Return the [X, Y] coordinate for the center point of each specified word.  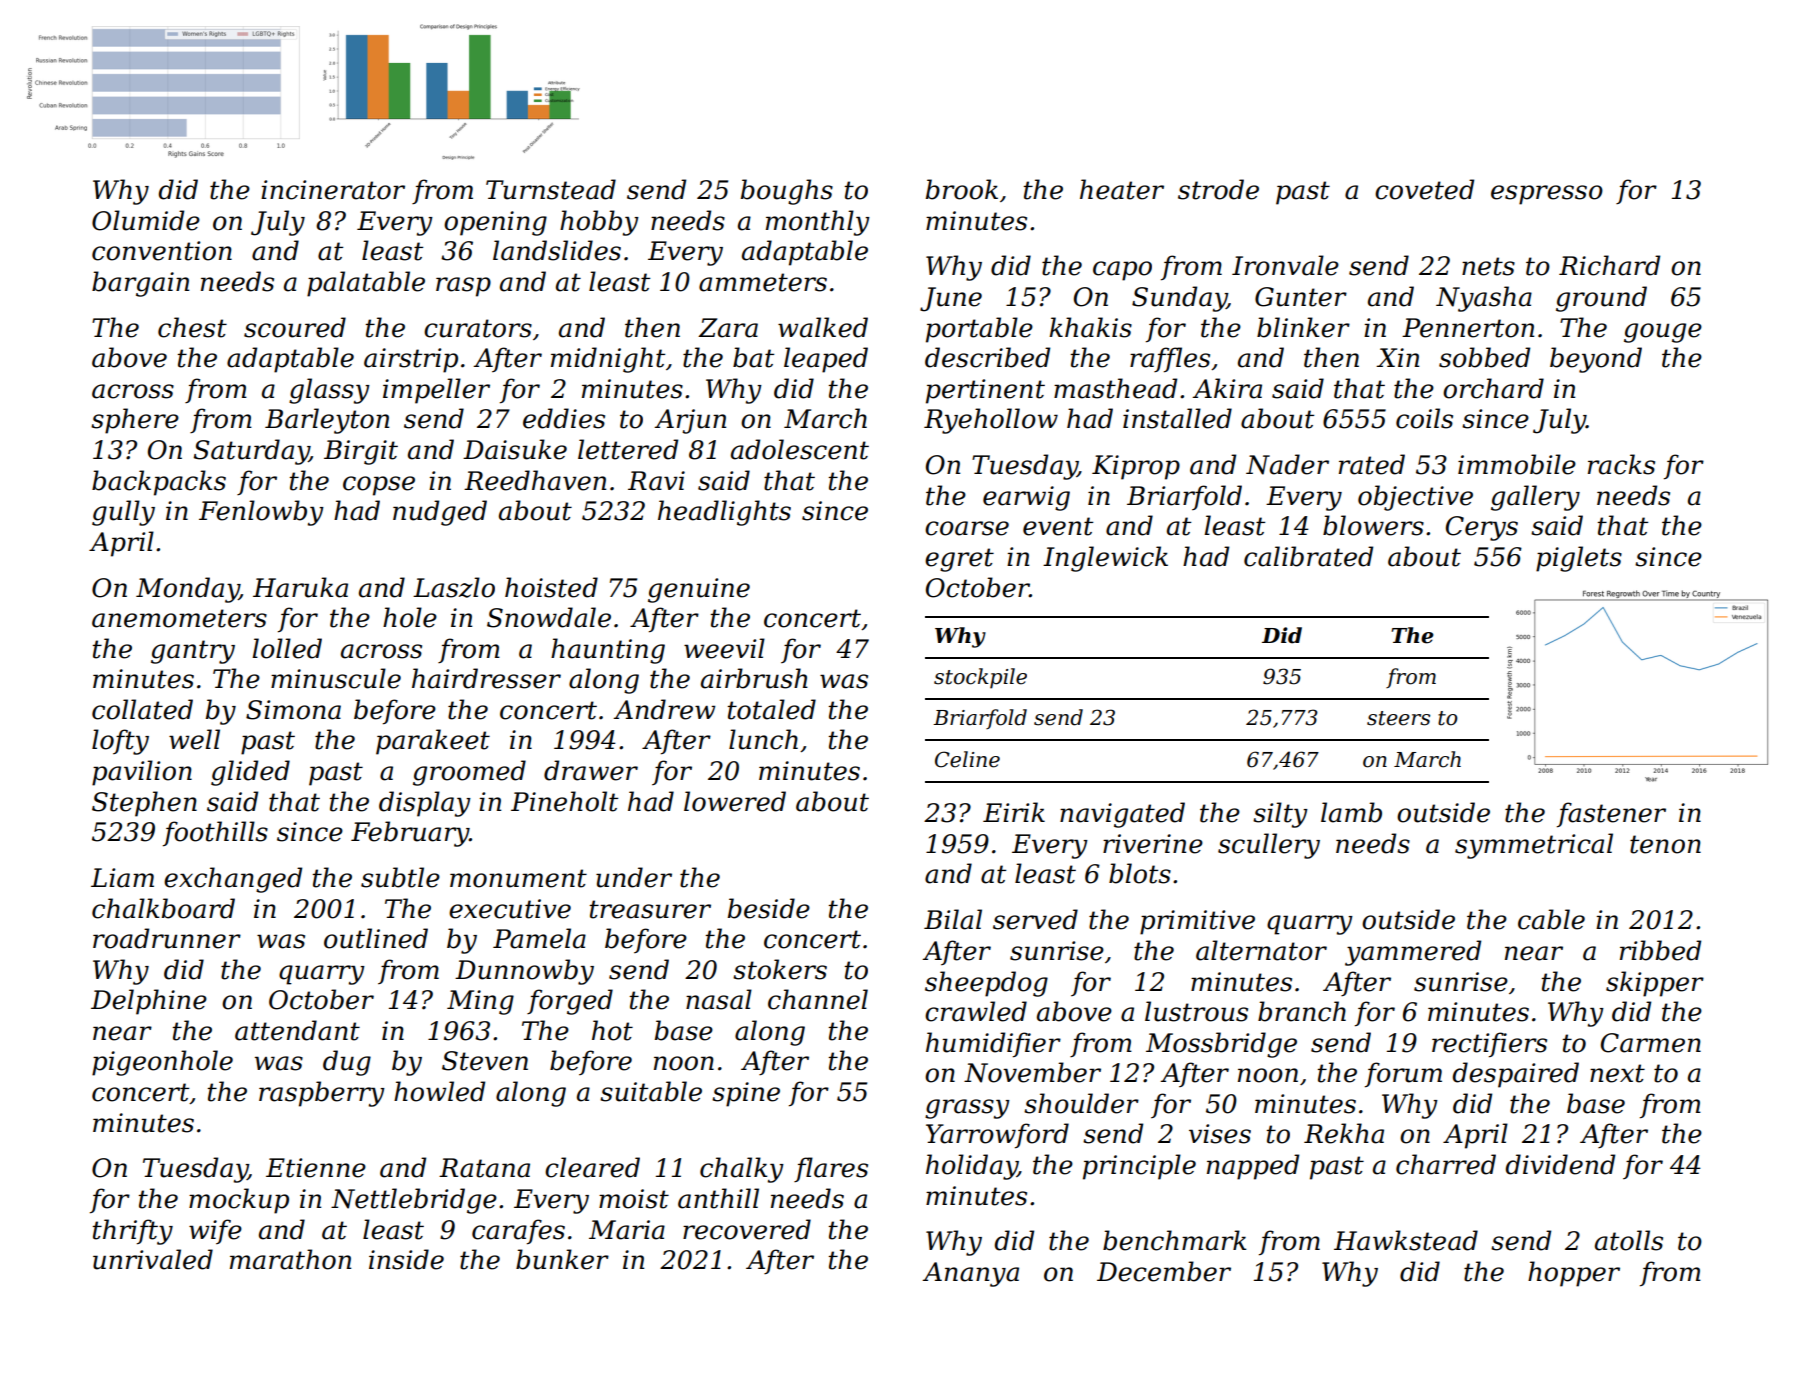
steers [1398, 718]
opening [495, 223]
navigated [1122, 815]
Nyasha [1484, 299]
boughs [787, 192]
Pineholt [564, 801]
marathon [290, 1259]
